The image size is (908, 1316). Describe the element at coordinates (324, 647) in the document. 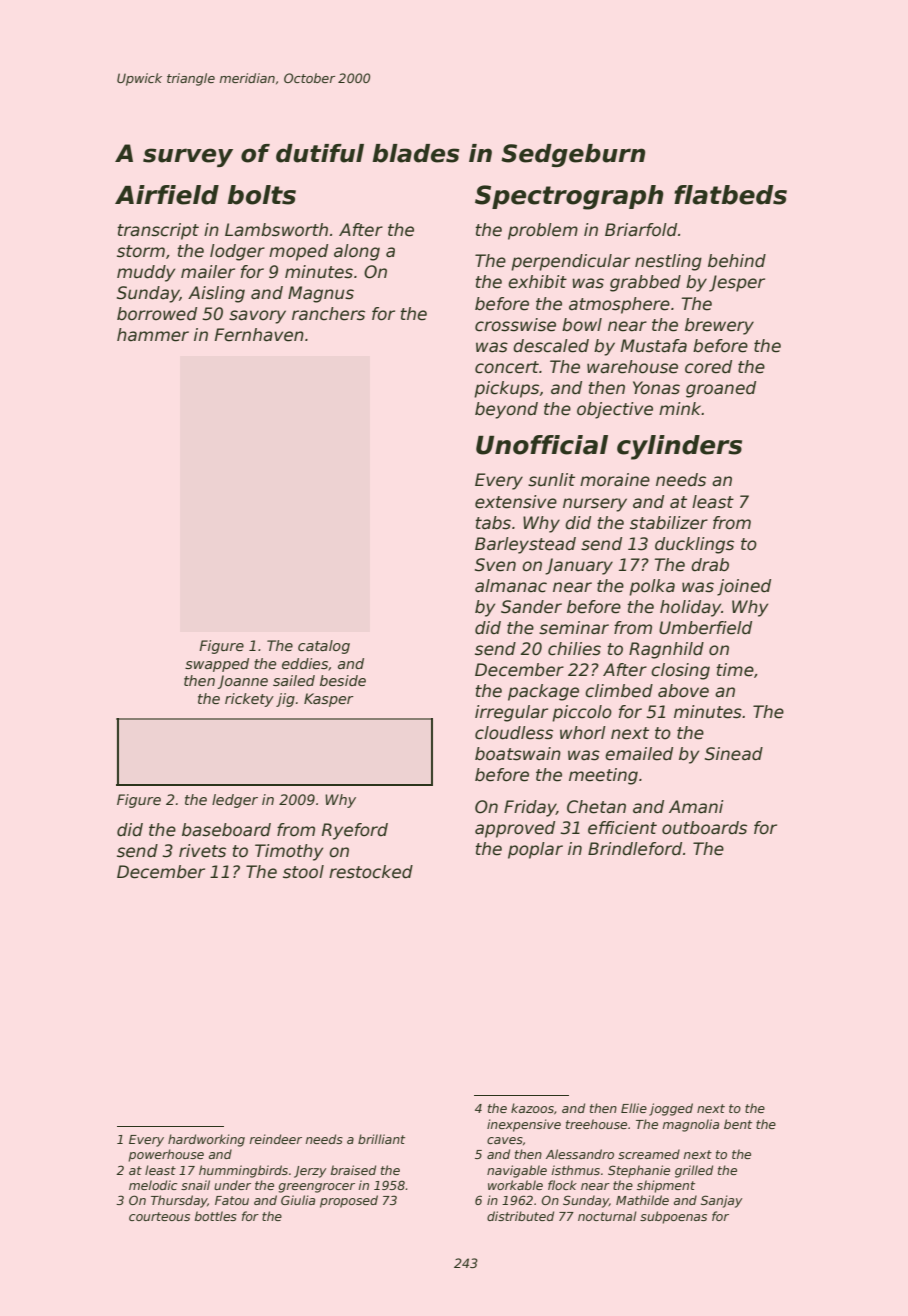

I see `catalog` at that location.
